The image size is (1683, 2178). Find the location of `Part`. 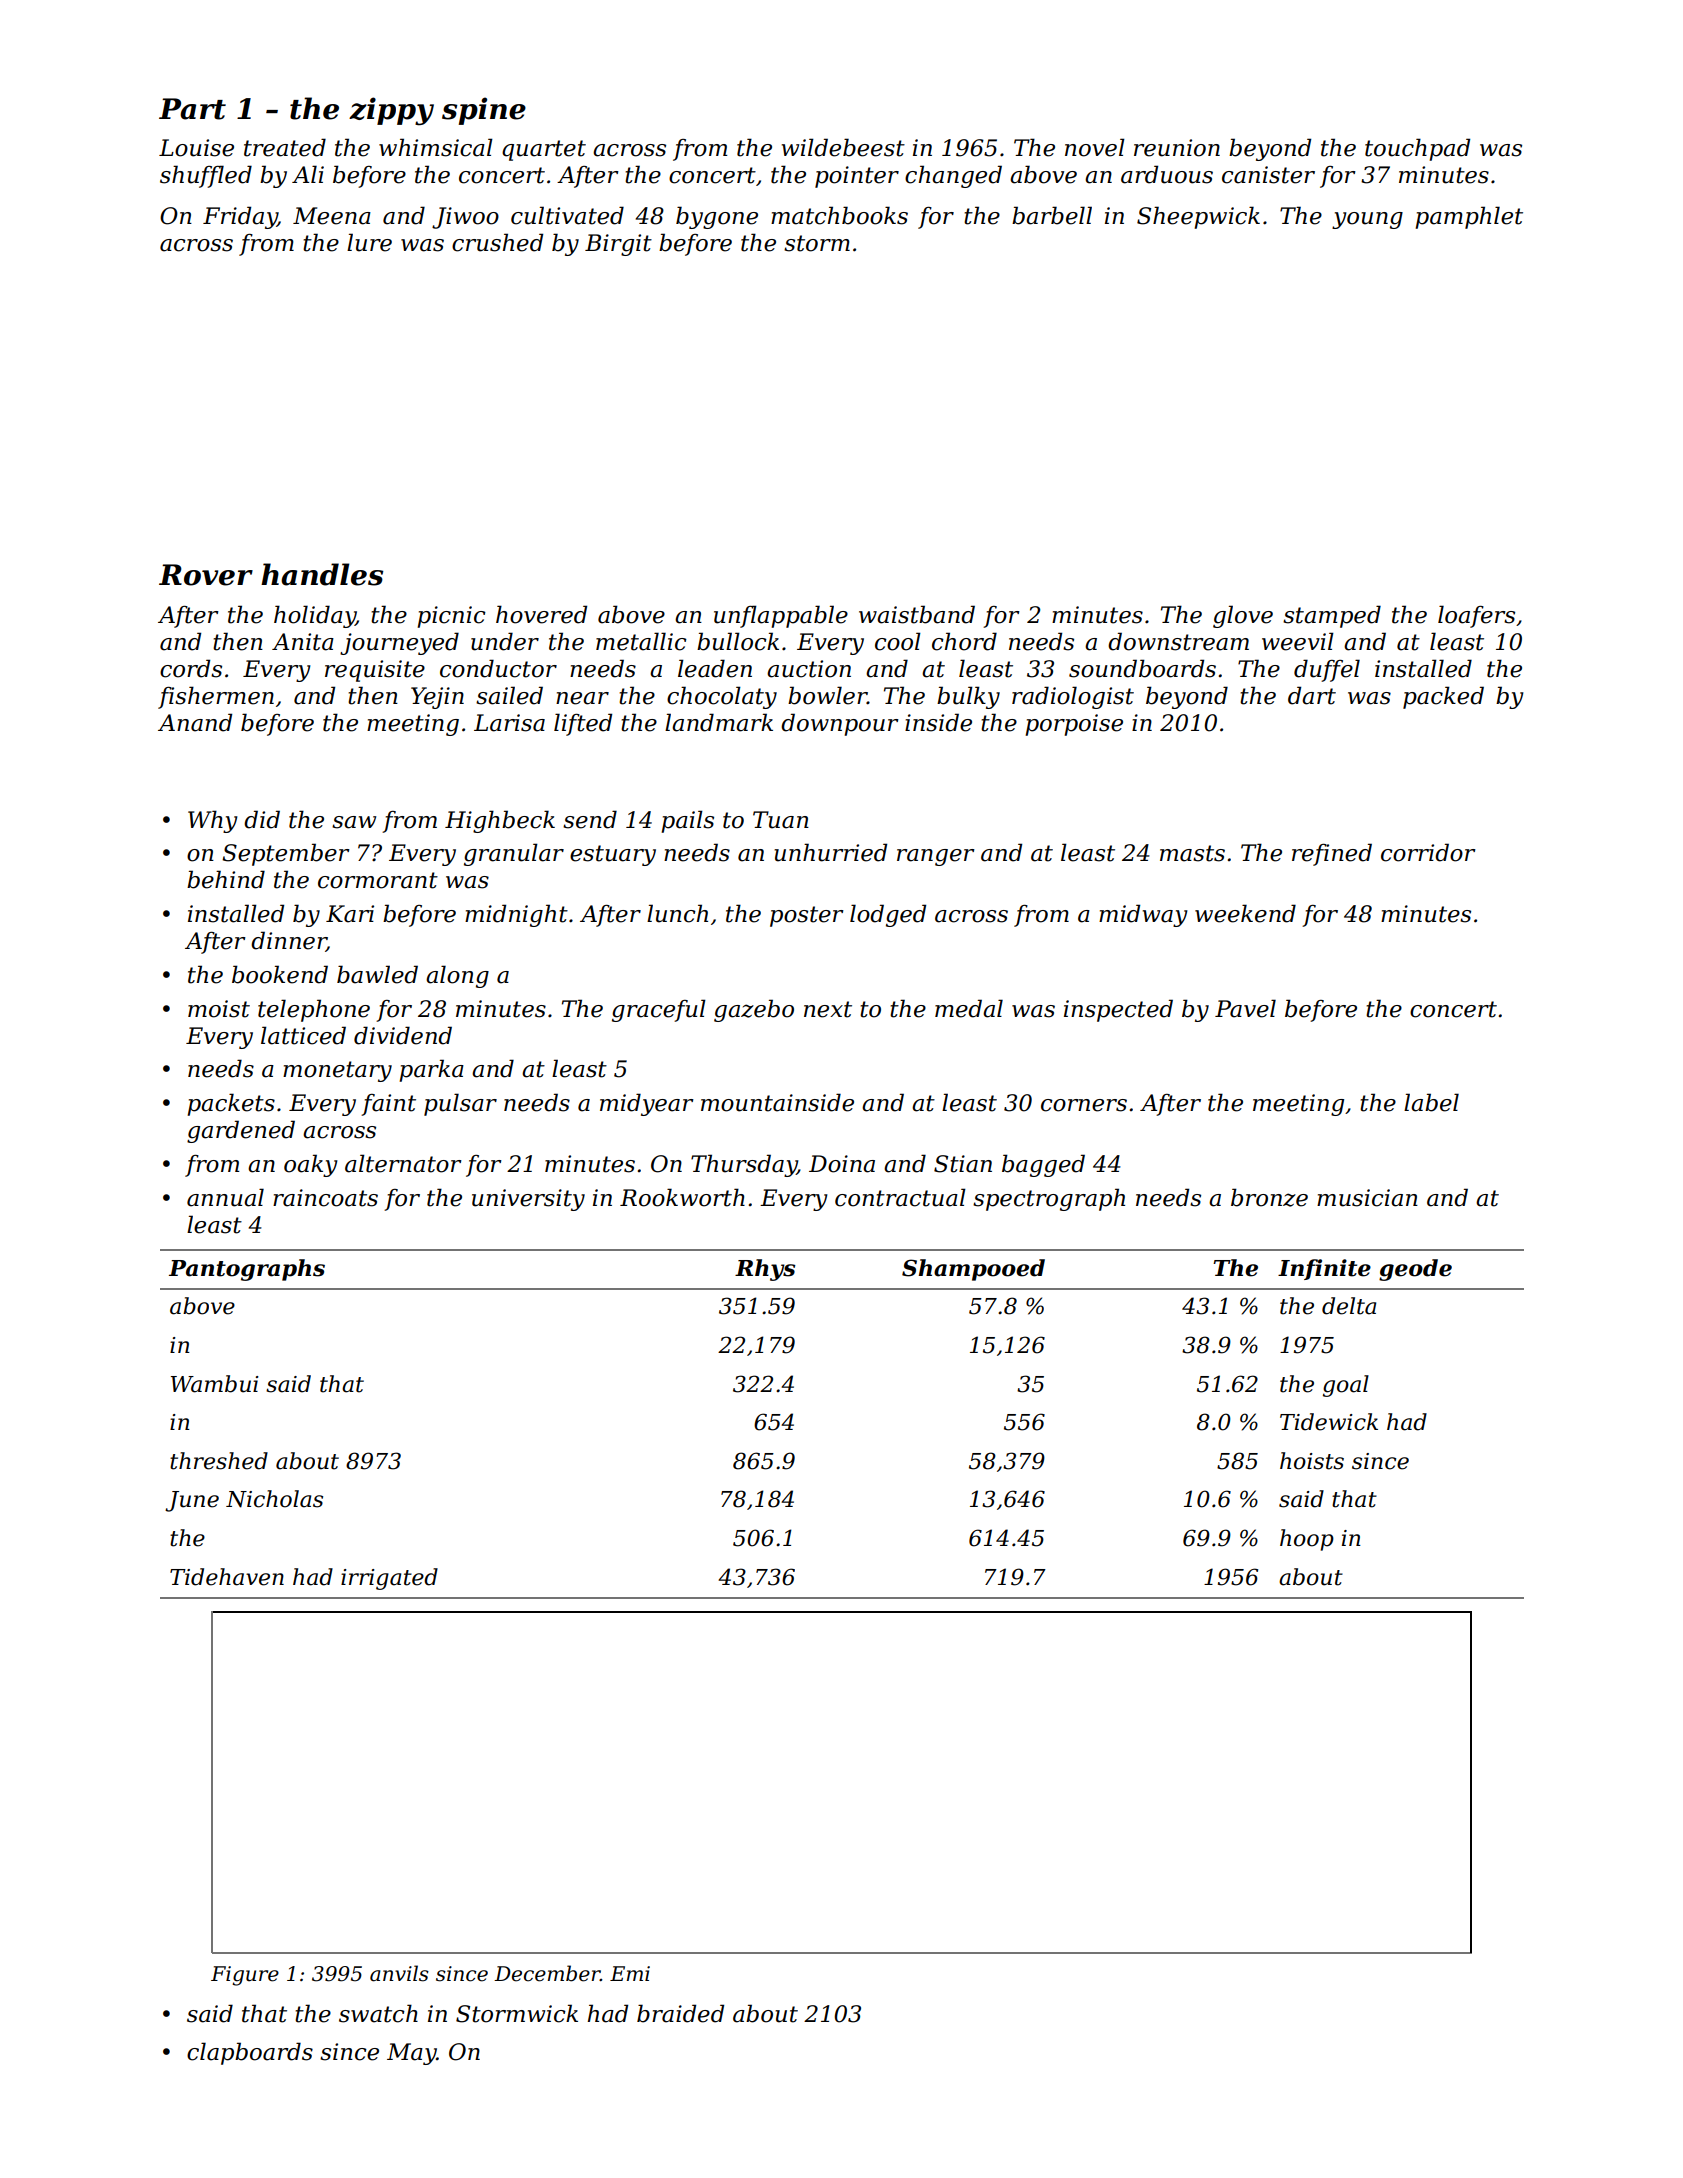

Part is located at coordinates (192, 109).
